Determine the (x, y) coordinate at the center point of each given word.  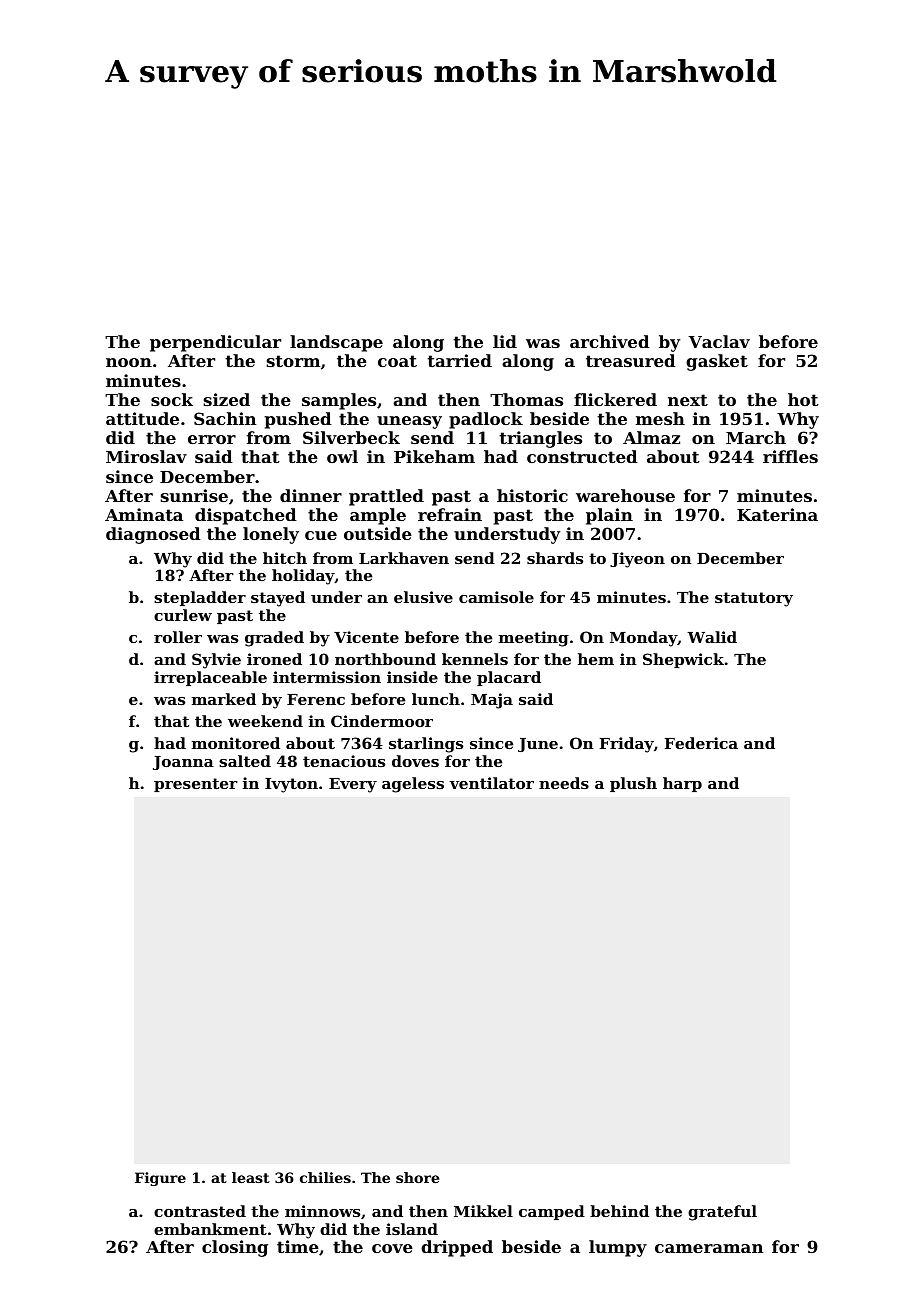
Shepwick (683, 660)
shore (417, 1177)
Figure (160, 1179)
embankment (210, 1229)
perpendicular (215, 343)
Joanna (183, 763)
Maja (492, 701)
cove (392, 1248)
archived (610, 341)
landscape (336, 343)
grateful (722, 1213)
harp (682, 784)
